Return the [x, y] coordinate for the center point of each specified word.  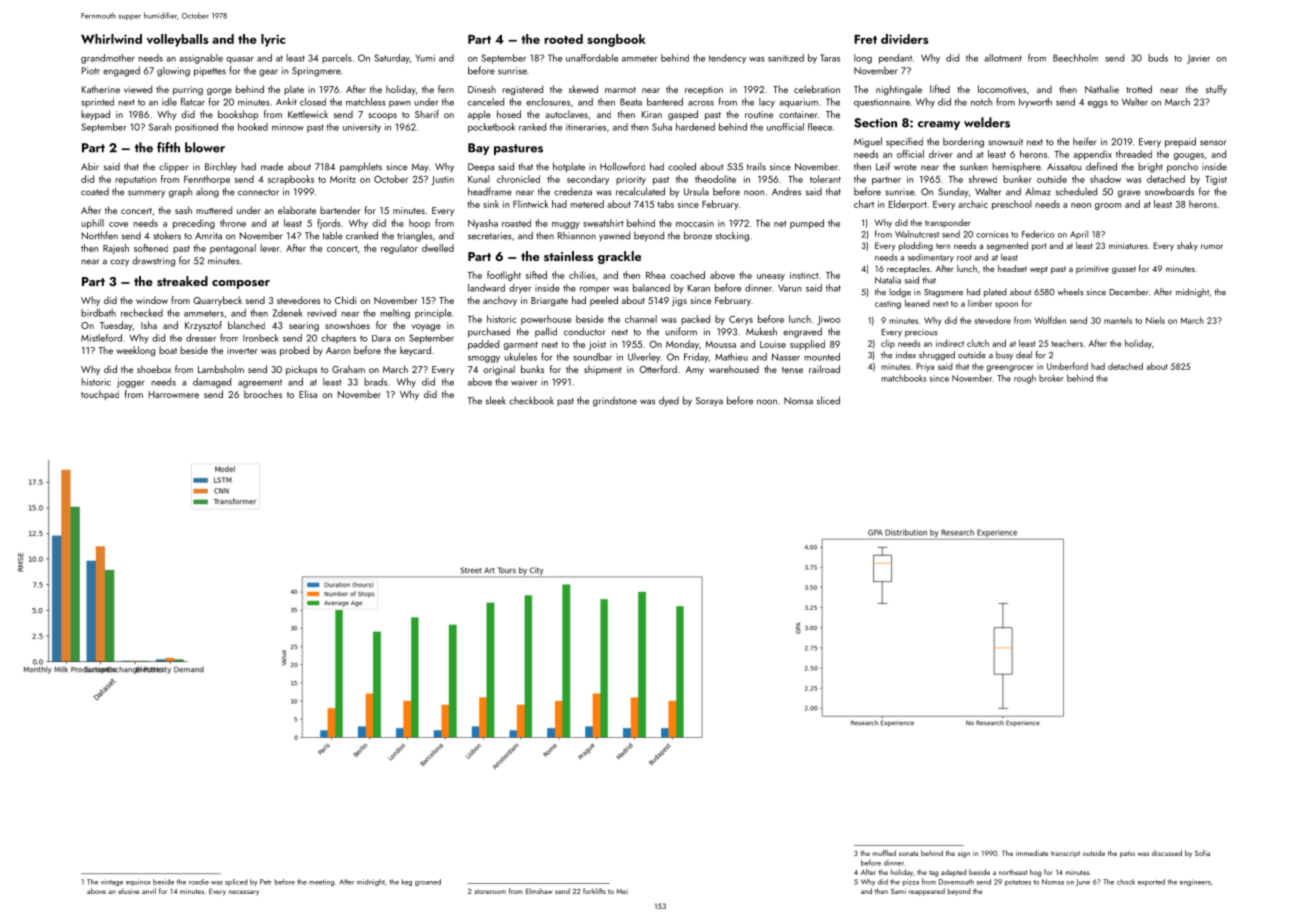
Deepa [481, 168]
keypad [95, 115]
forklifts [594, 891]
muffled [884, 853]
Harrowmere [174, 394]
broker [1051, 378]
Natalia [888, 280]
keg [407, 882]
